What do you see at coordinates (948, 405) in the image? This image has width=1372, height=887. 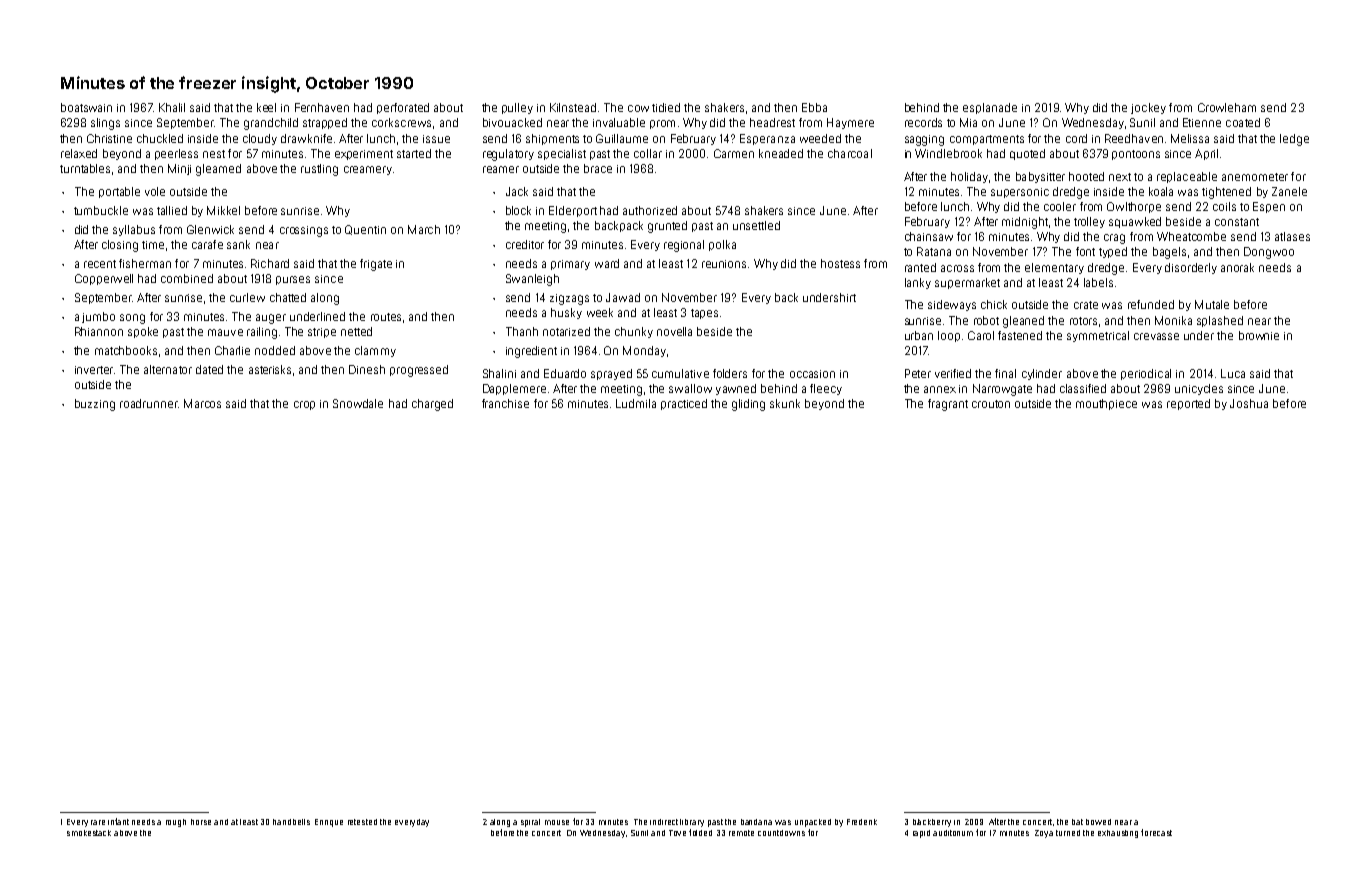 I see `fragrant` at bounding box center [948, 405].
